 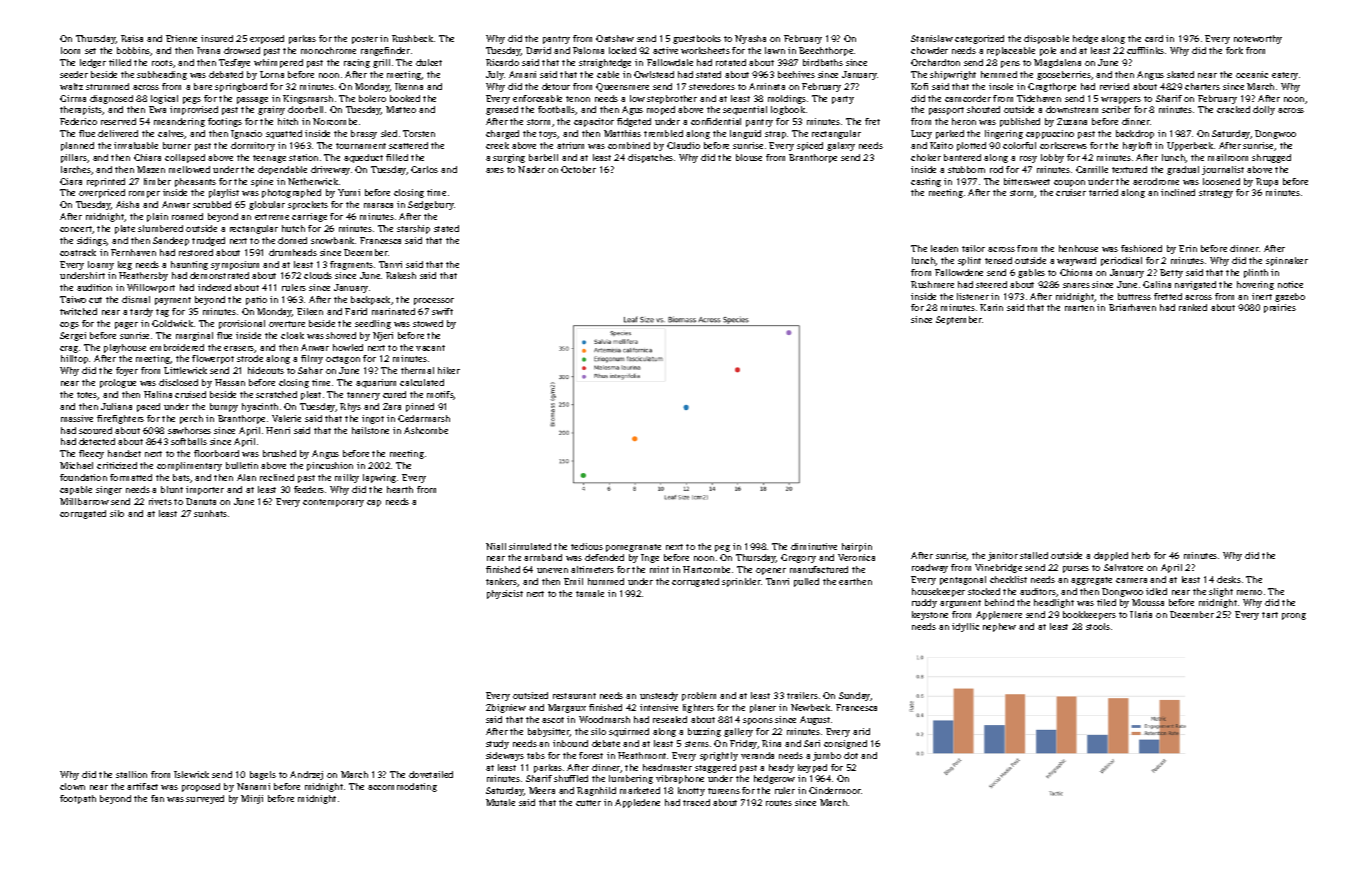 I want to click on prairies, so click(x=1280, y=308).
